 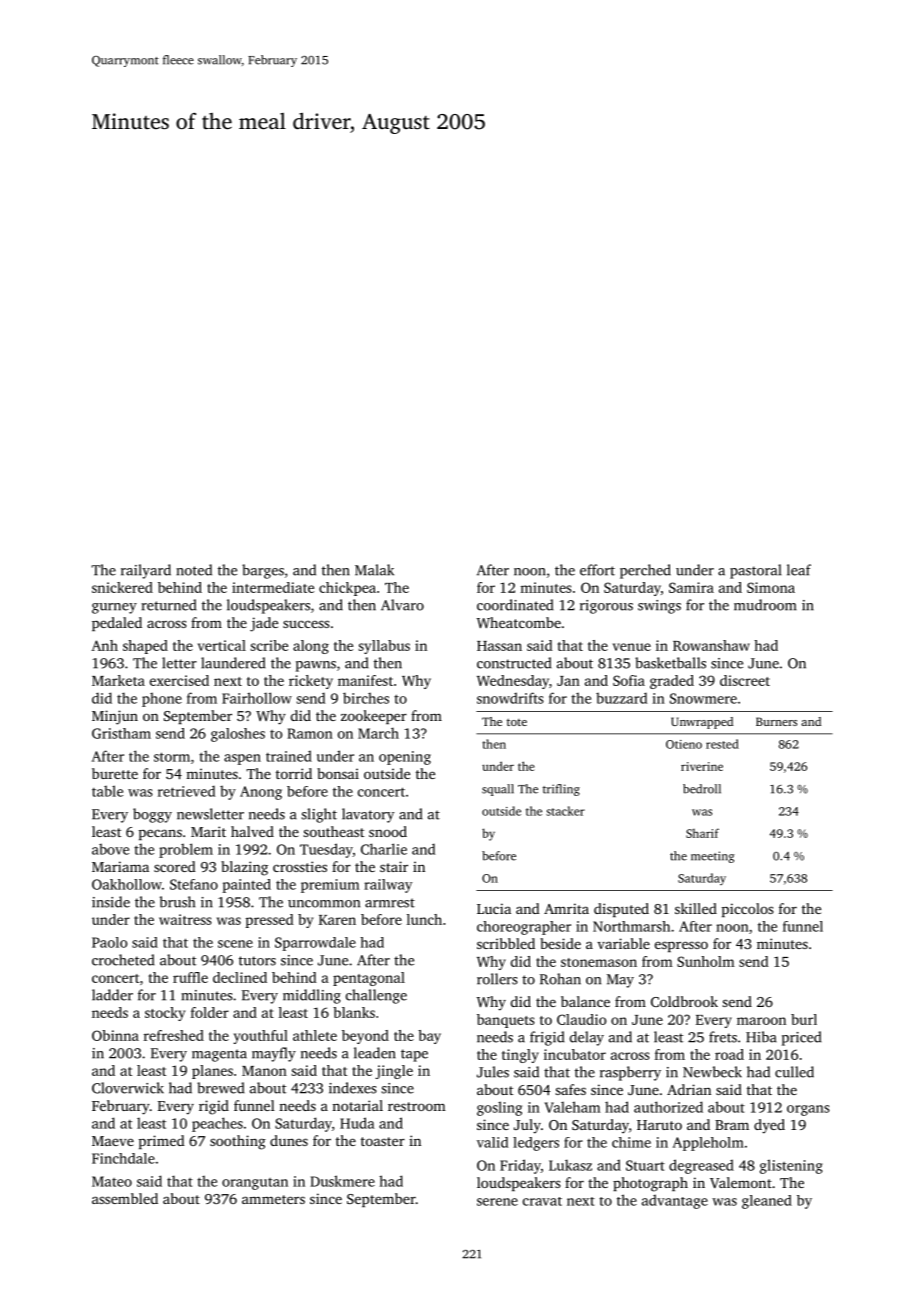 What do you see at coordinates (347, 589) in the screenshot?
I see `chickpea` at bounding box center [347, 589].
